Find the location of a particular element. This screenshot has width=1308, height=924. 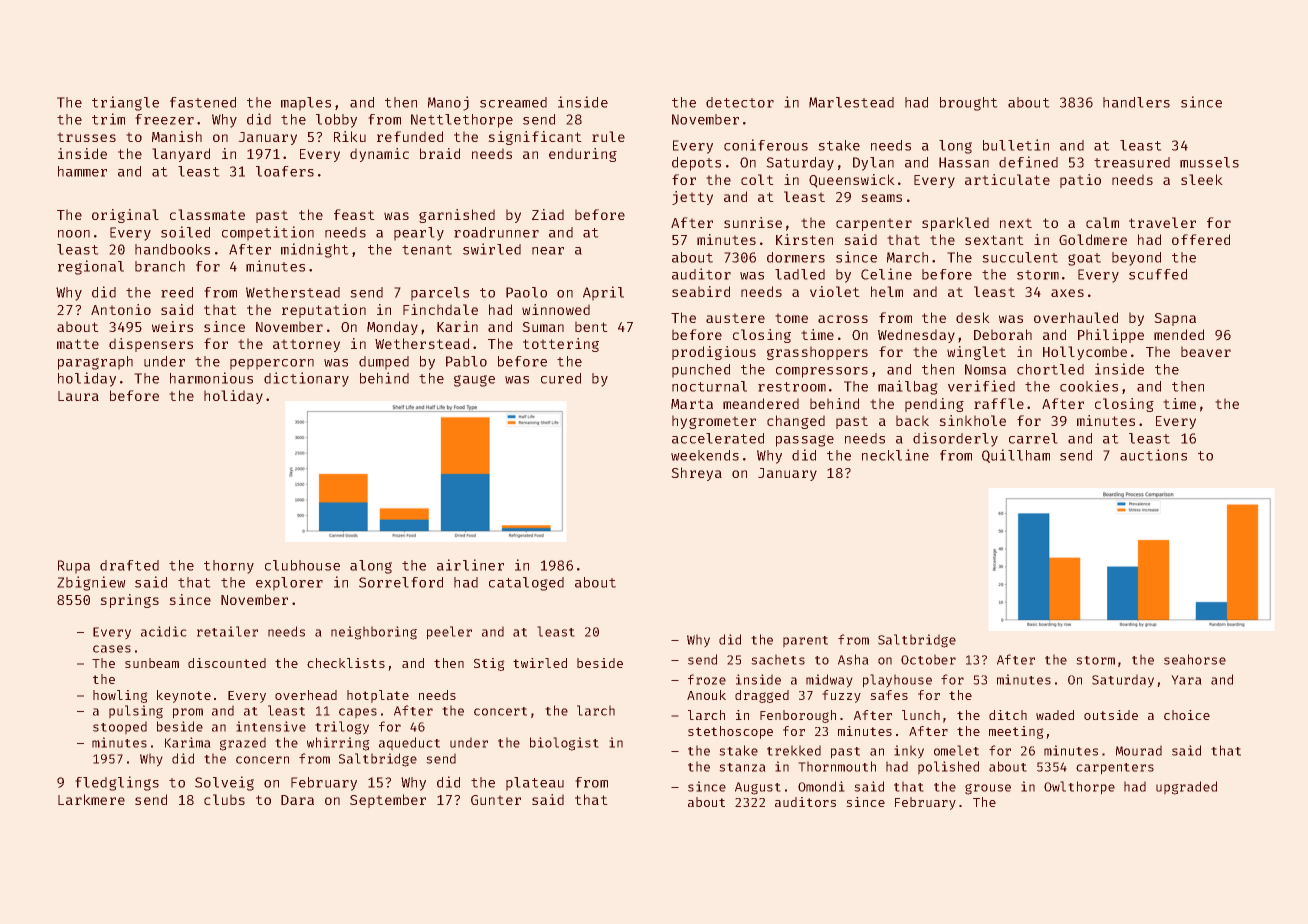

rule is located at coordinates (608, 136).
